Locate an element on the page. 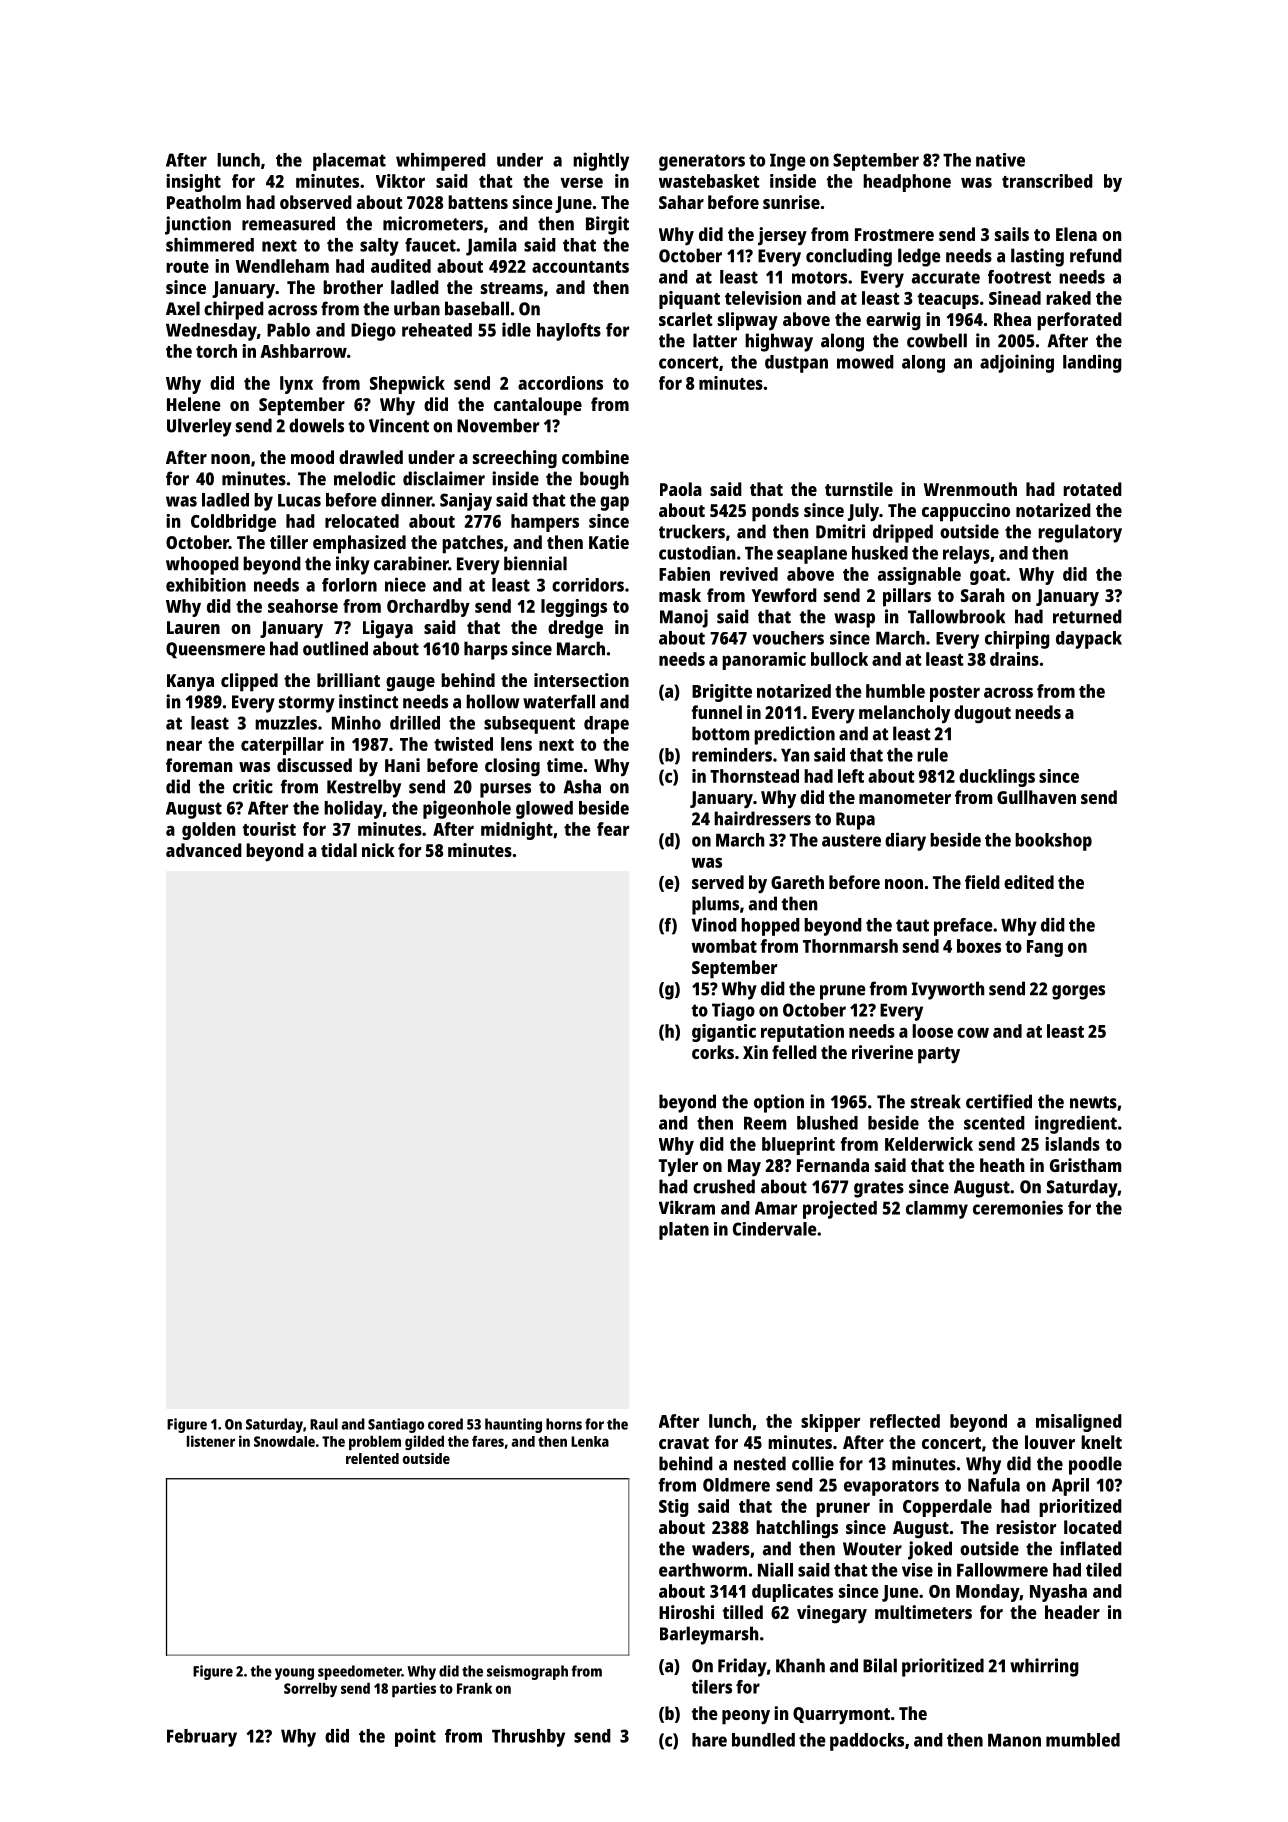  motors is located at coordinates (819, 277).
